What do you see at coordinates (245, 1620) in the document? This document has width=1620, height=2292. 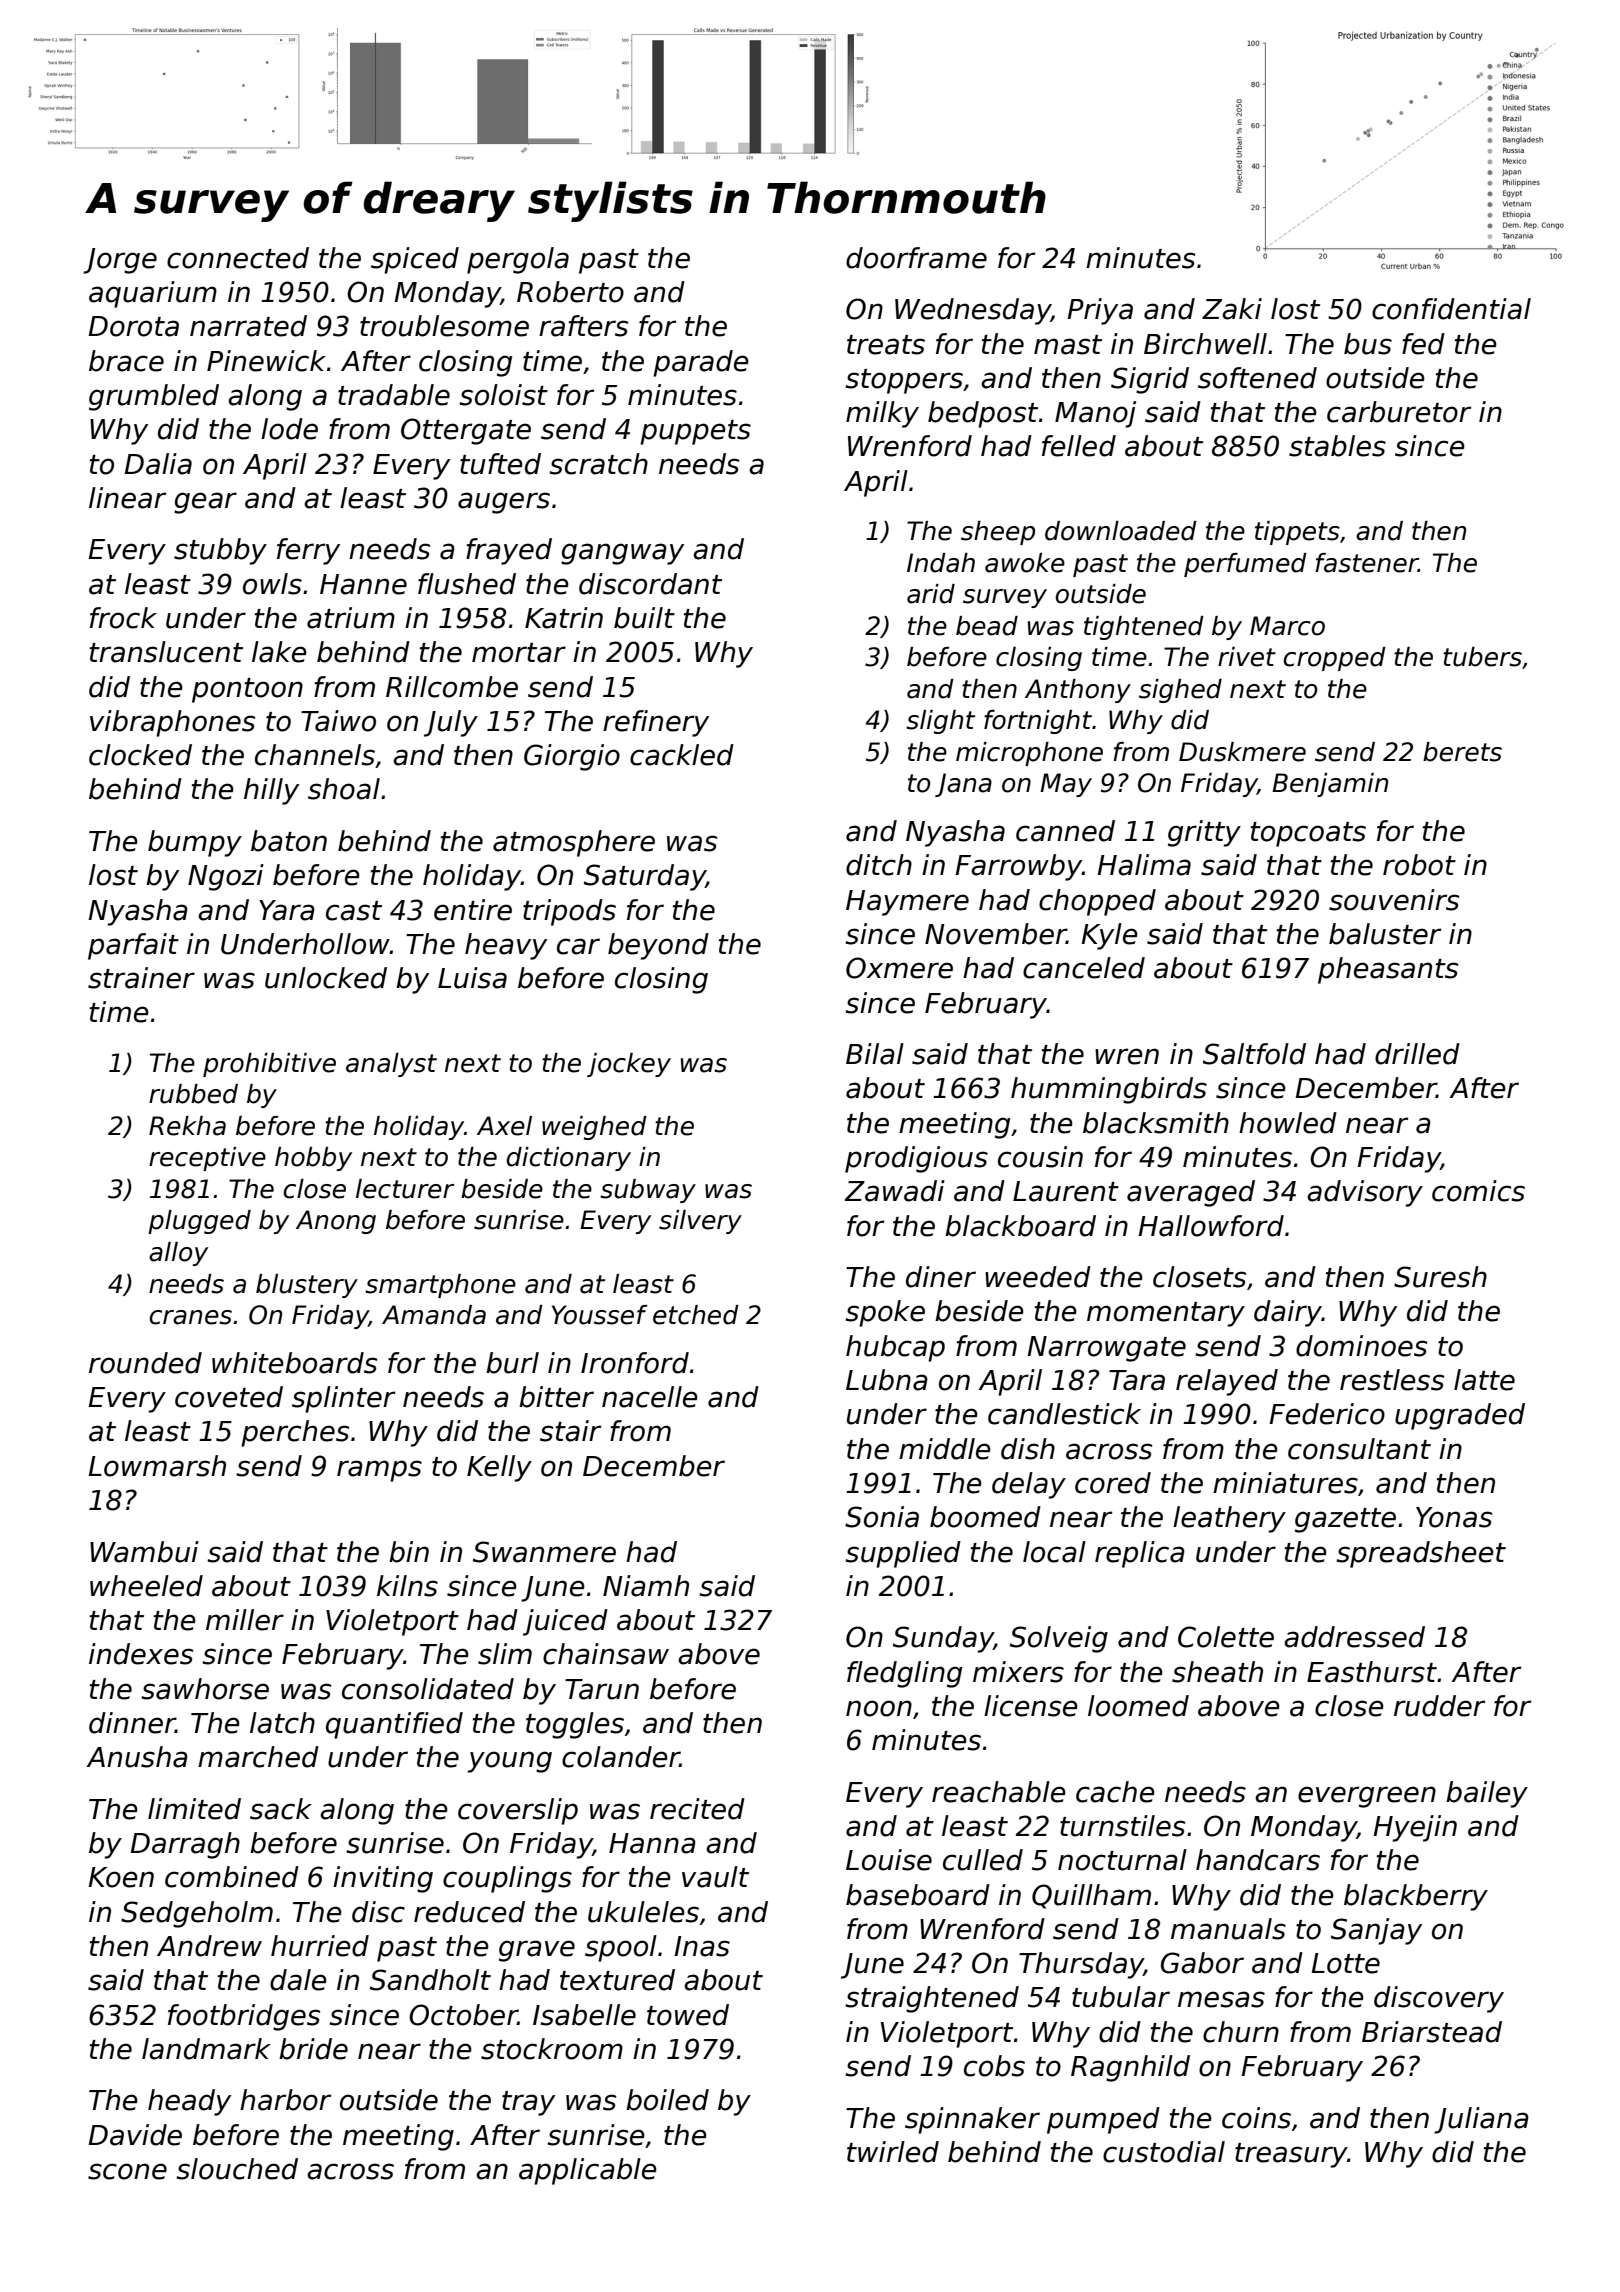 I see `miller` at bounding box center [245, 1620].
